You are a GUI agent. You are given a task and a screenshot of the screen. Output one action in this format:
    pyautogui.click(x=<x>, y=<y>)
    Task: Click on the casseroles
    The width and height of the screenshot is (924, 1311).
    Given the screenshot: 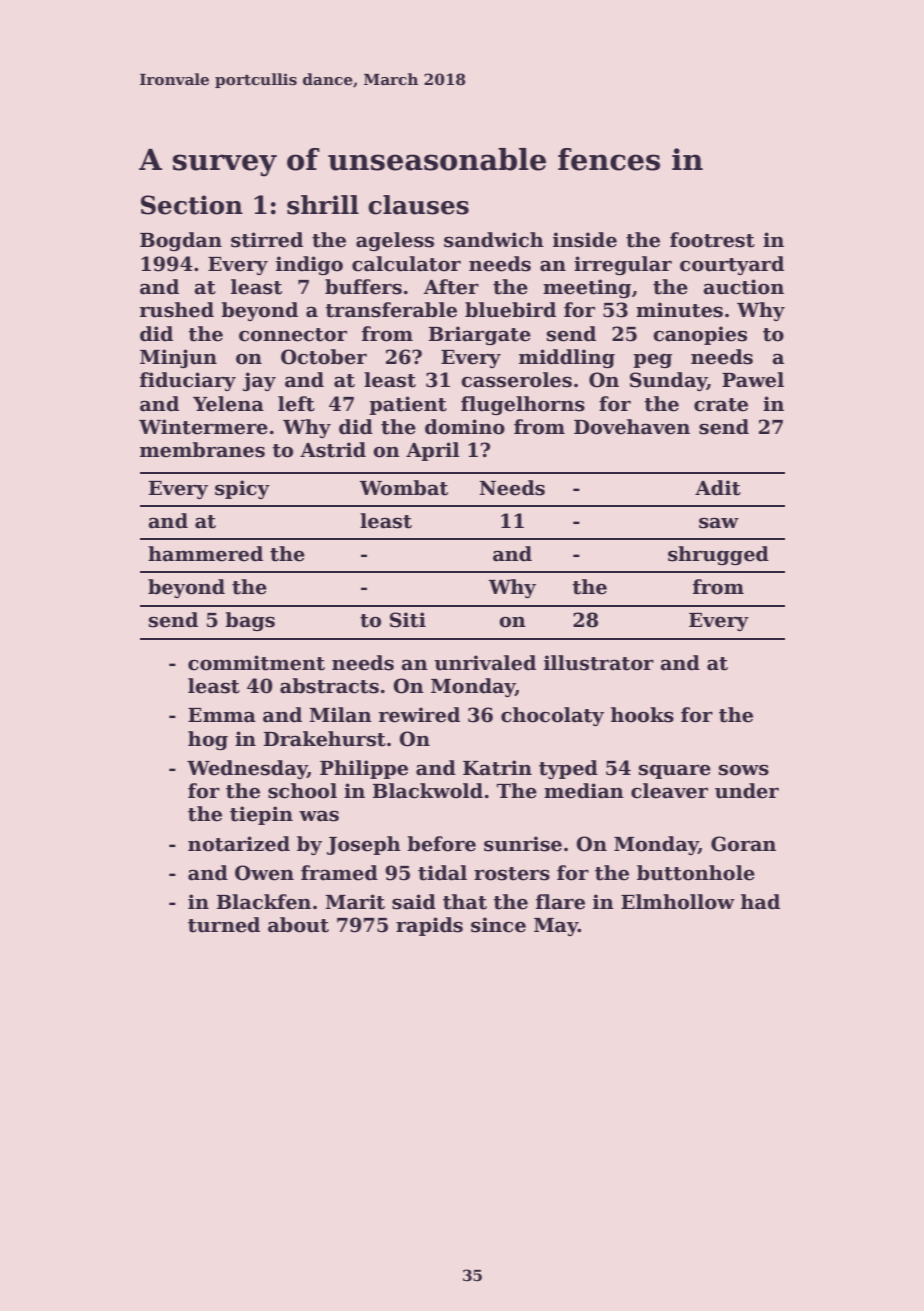 What is the action you would take?
    pyautogui.click(x=516, y=380)
